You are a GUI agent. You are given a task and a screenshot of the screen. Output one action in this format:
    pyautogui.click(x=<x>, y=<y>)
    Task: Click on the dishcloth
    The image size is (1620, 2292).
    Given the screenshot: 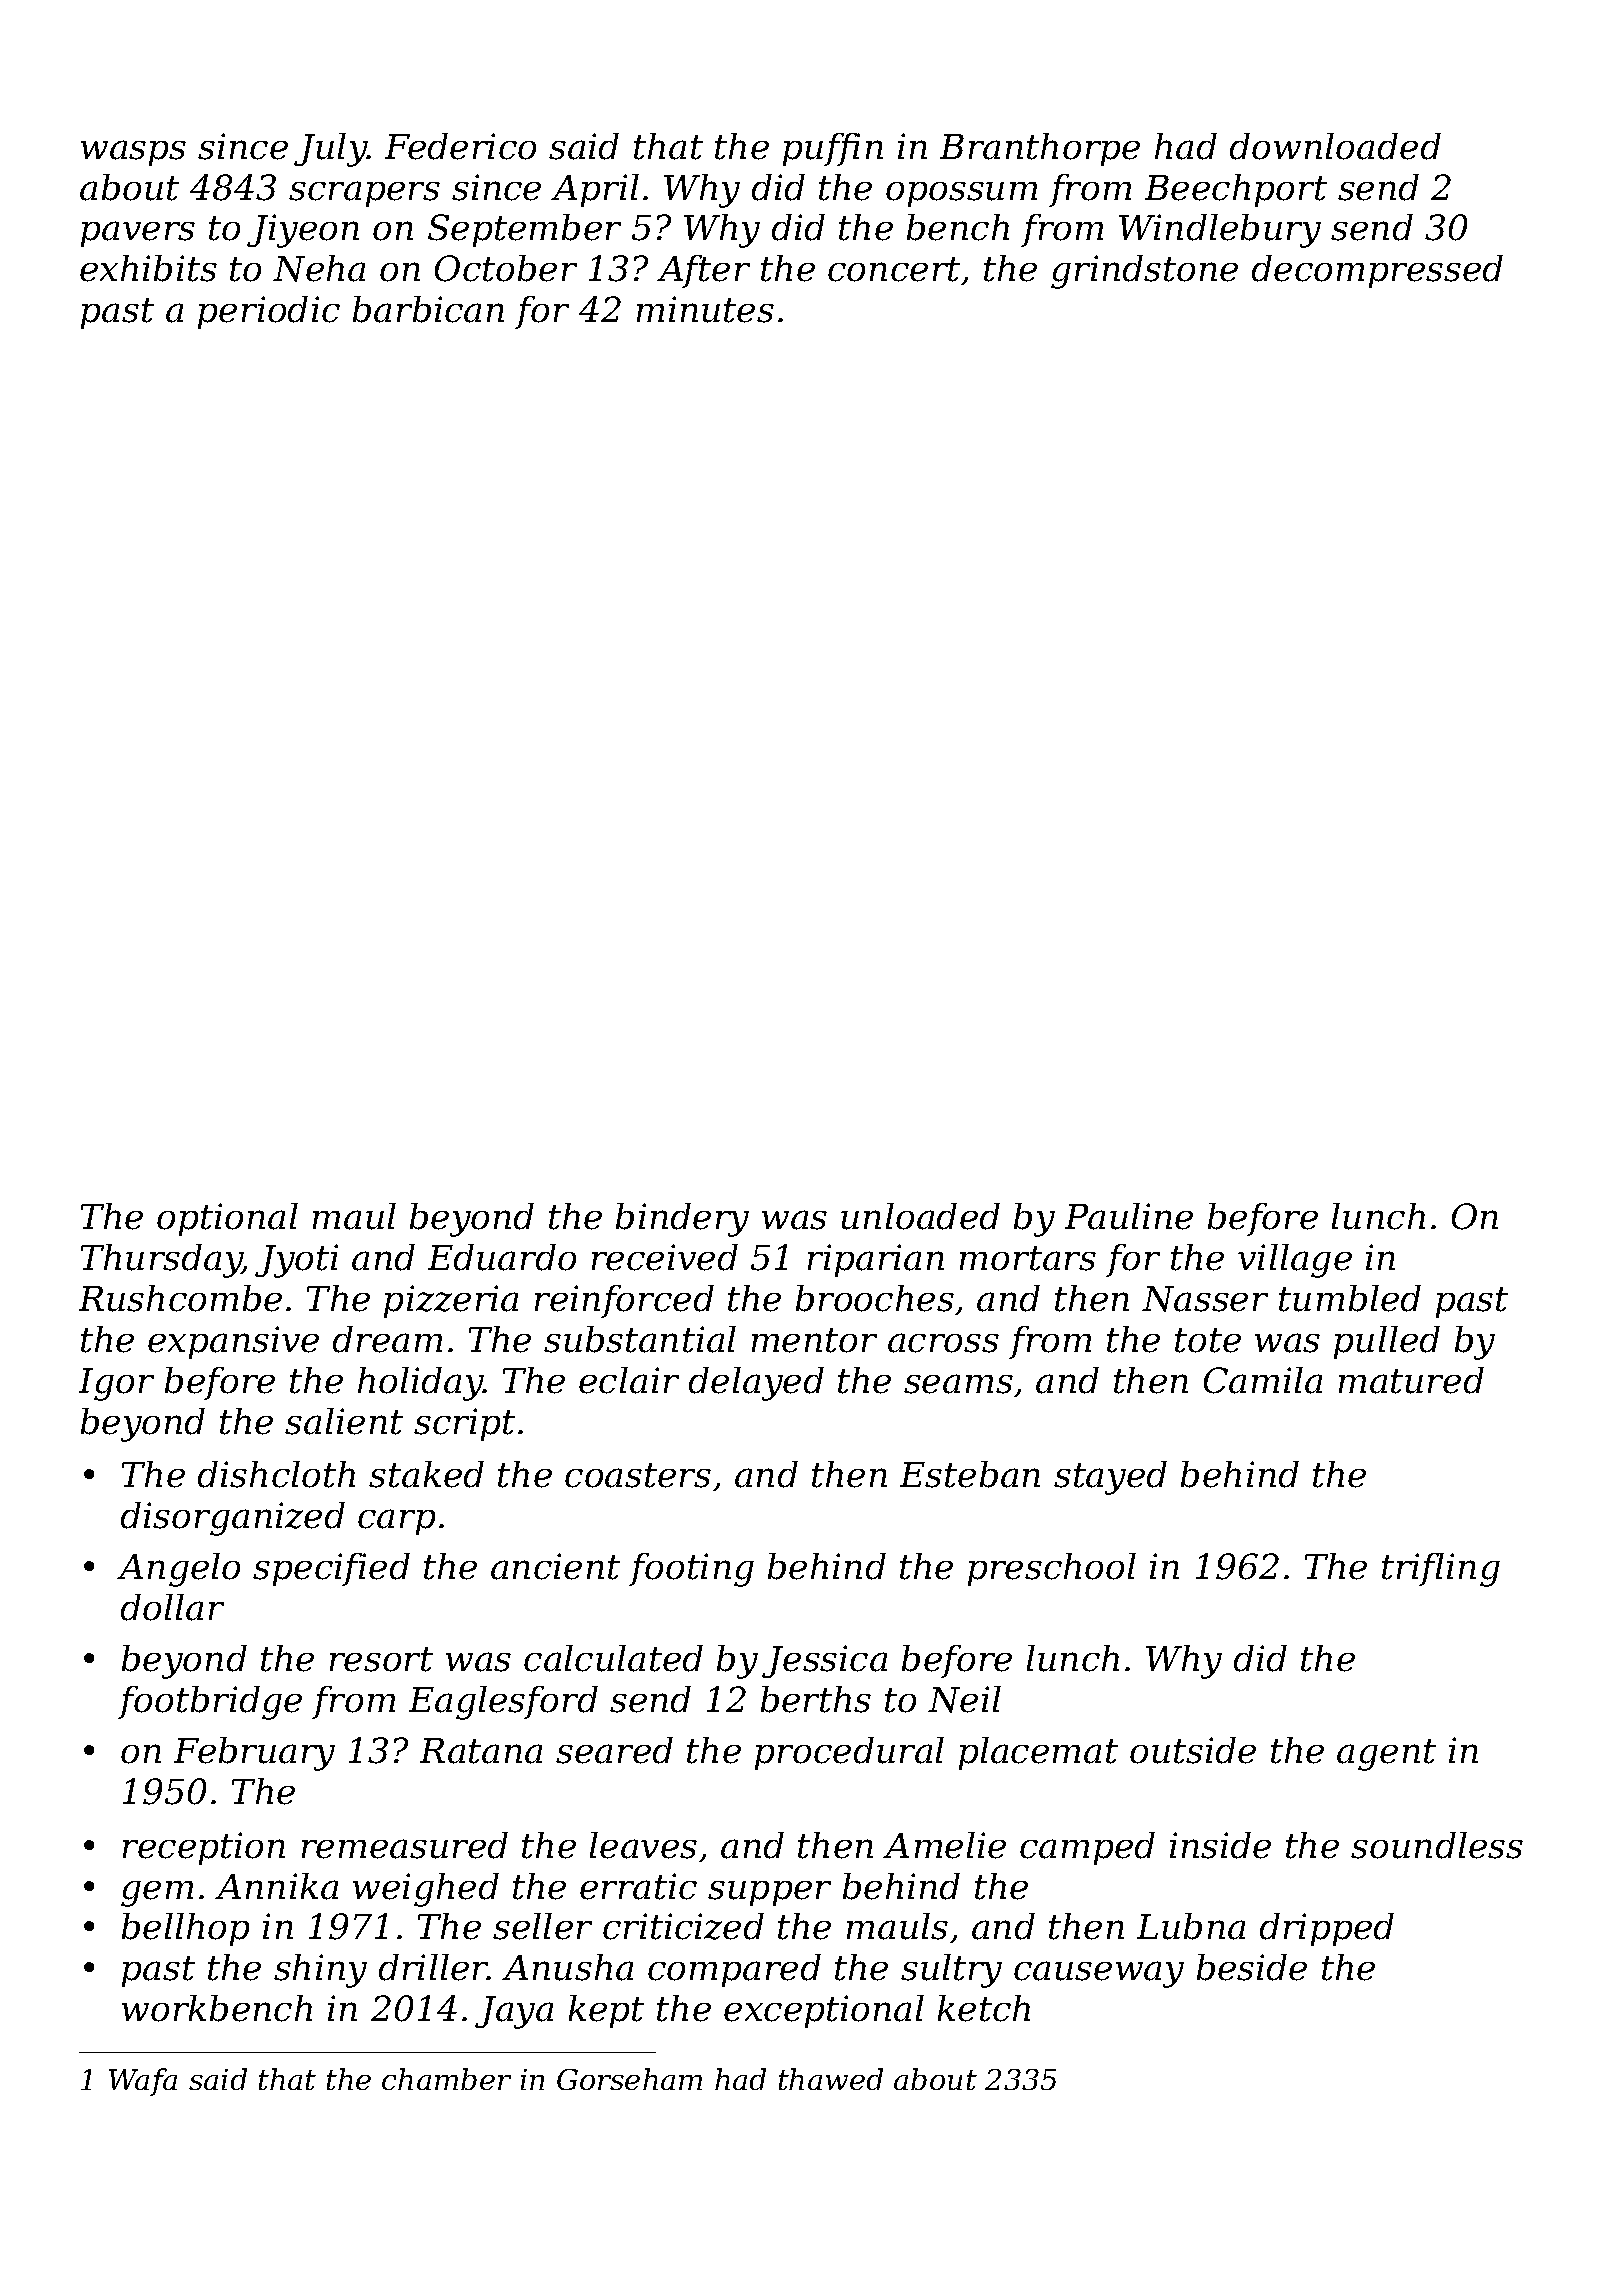 What is the action you would take?
    pyautogui.click(x=276, y=1474)
